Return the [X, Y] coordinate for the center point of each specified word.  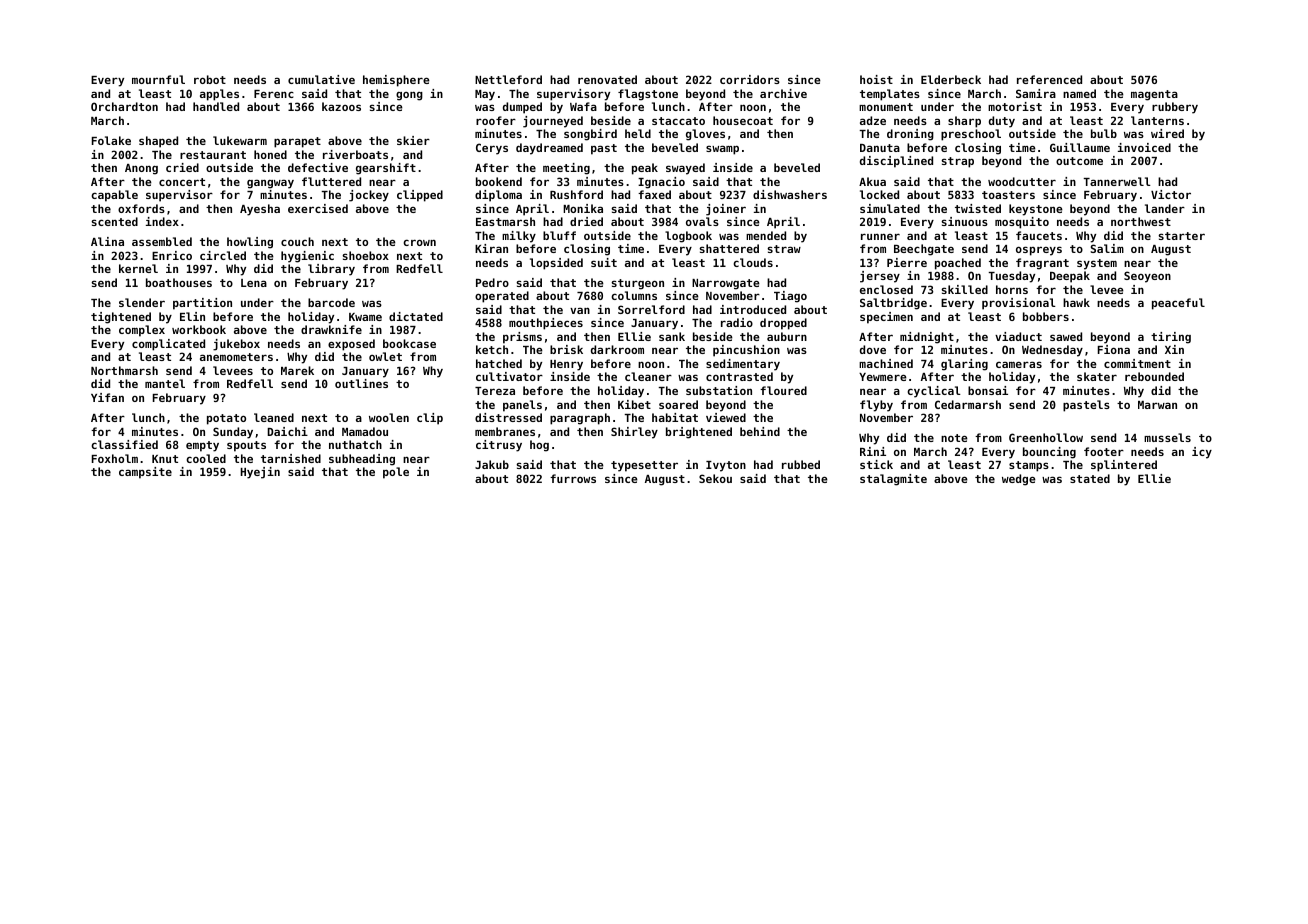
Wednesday [1052, 351]
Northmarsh [124, 370]
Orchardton [124, 106]
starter [1181, 236]
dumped [522, 108]
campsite [145, 473]
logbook [688, 237]
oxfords [141, 208]
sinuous [964, 221]
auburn [787, 336]
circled [223, 255]
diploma [498, 196]
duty [1002, 122]
